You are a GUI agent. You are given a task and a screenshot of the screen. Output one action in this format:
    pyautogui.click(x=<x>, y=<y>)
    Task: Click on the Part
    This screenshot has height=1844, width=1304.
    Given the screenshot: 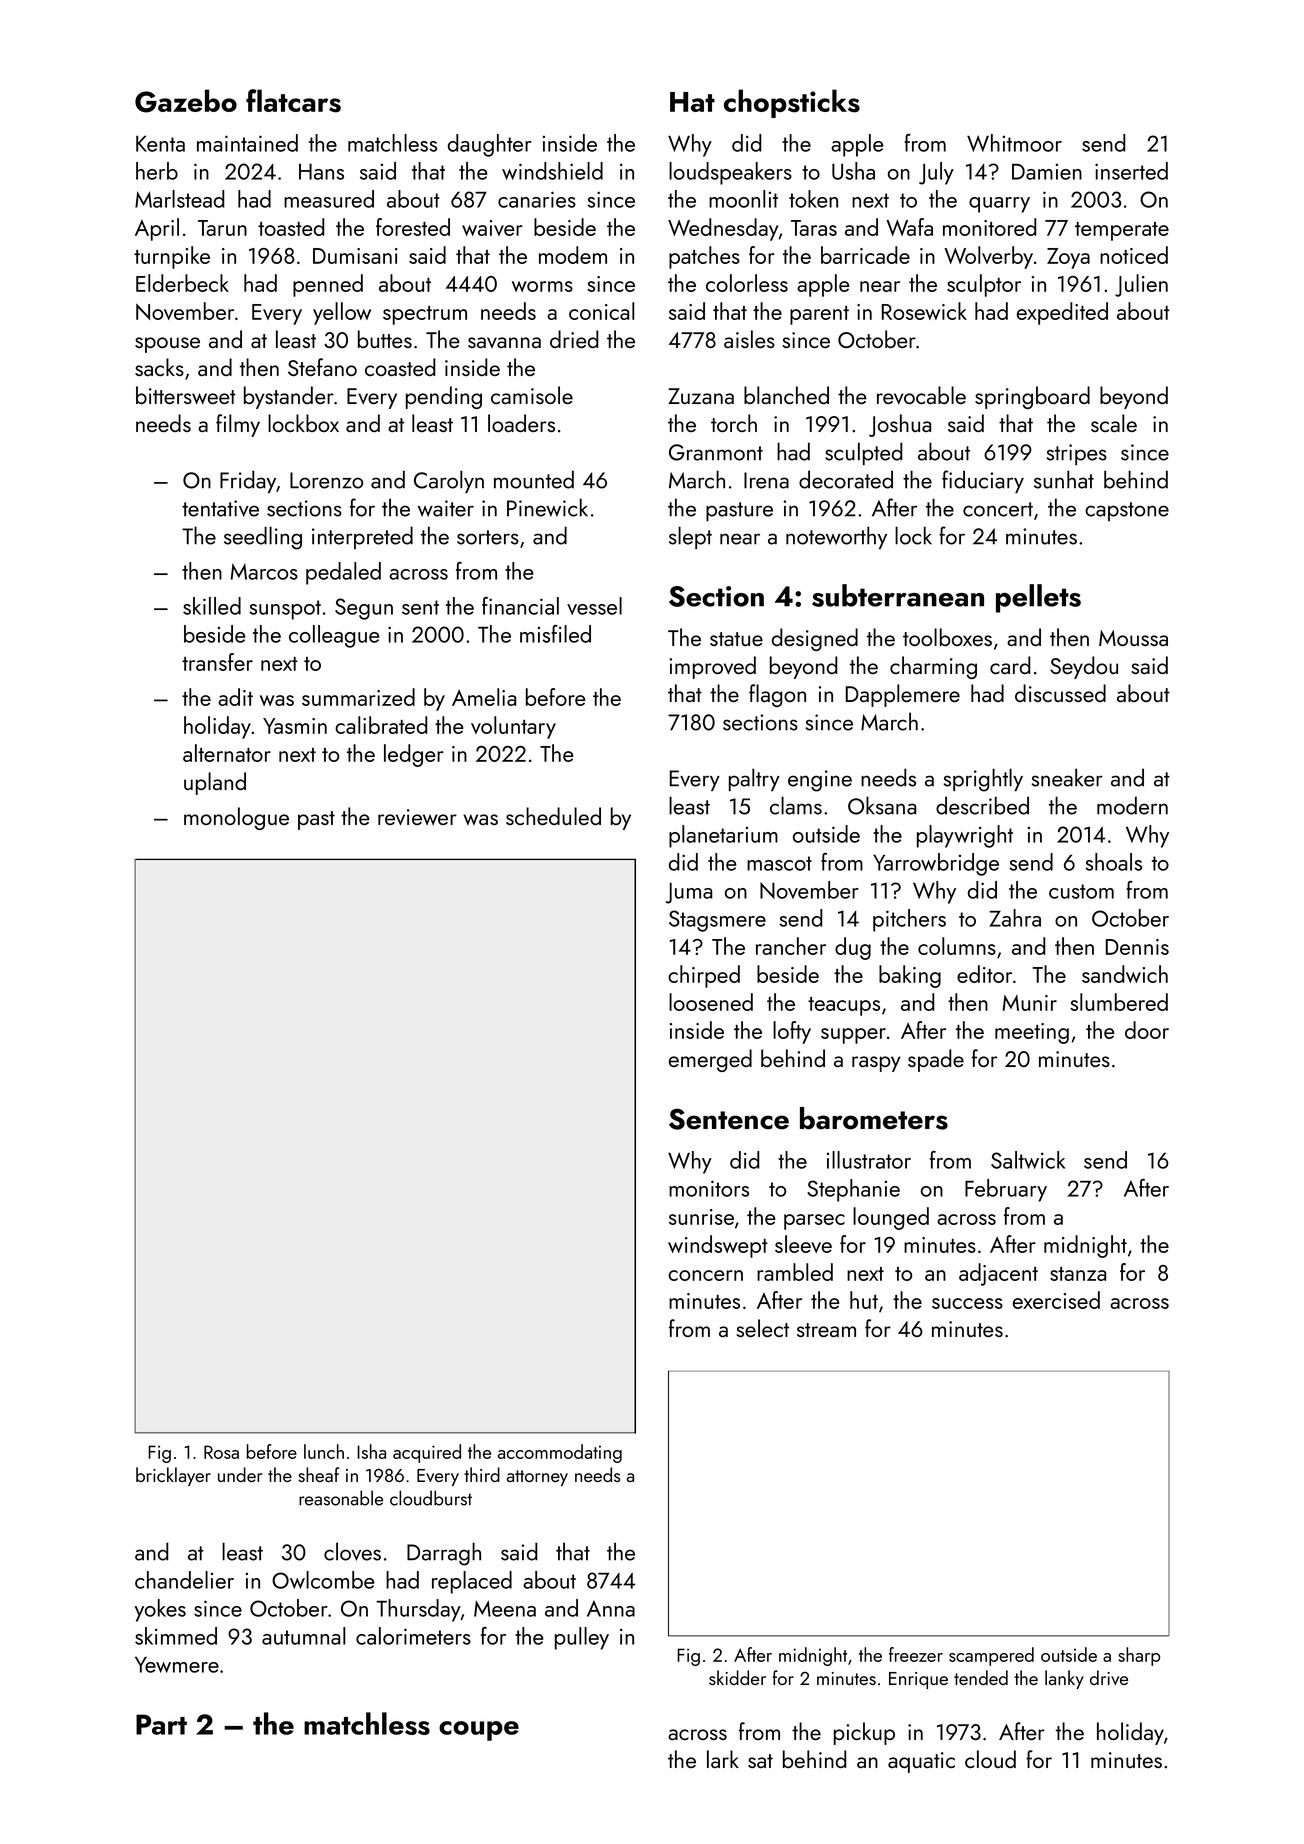 What is the action you would take?
    pyautogui.click(x=161, y=1724)
